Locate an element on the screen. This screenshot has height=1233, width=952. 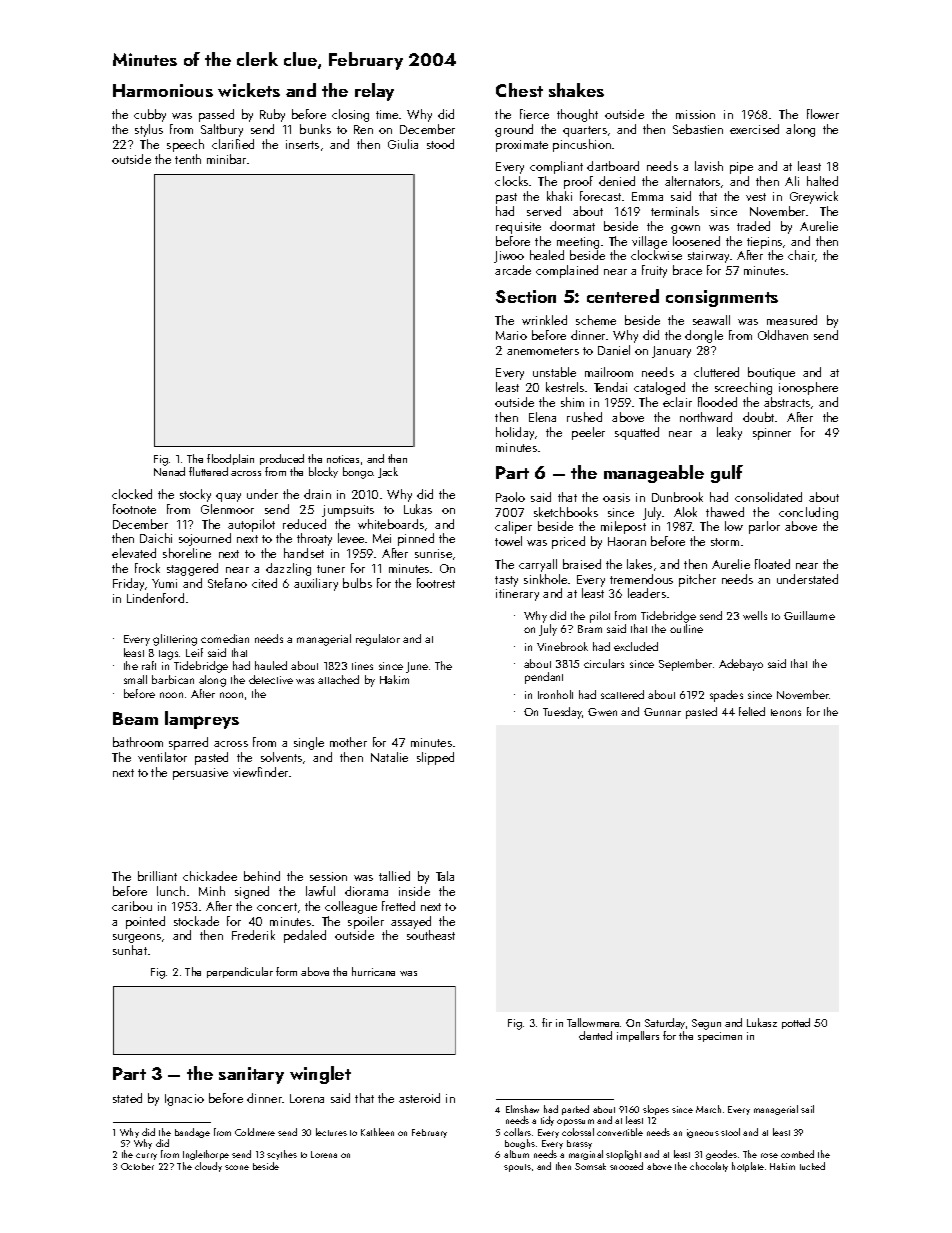
minibar is located at coordinates (227, 159).
